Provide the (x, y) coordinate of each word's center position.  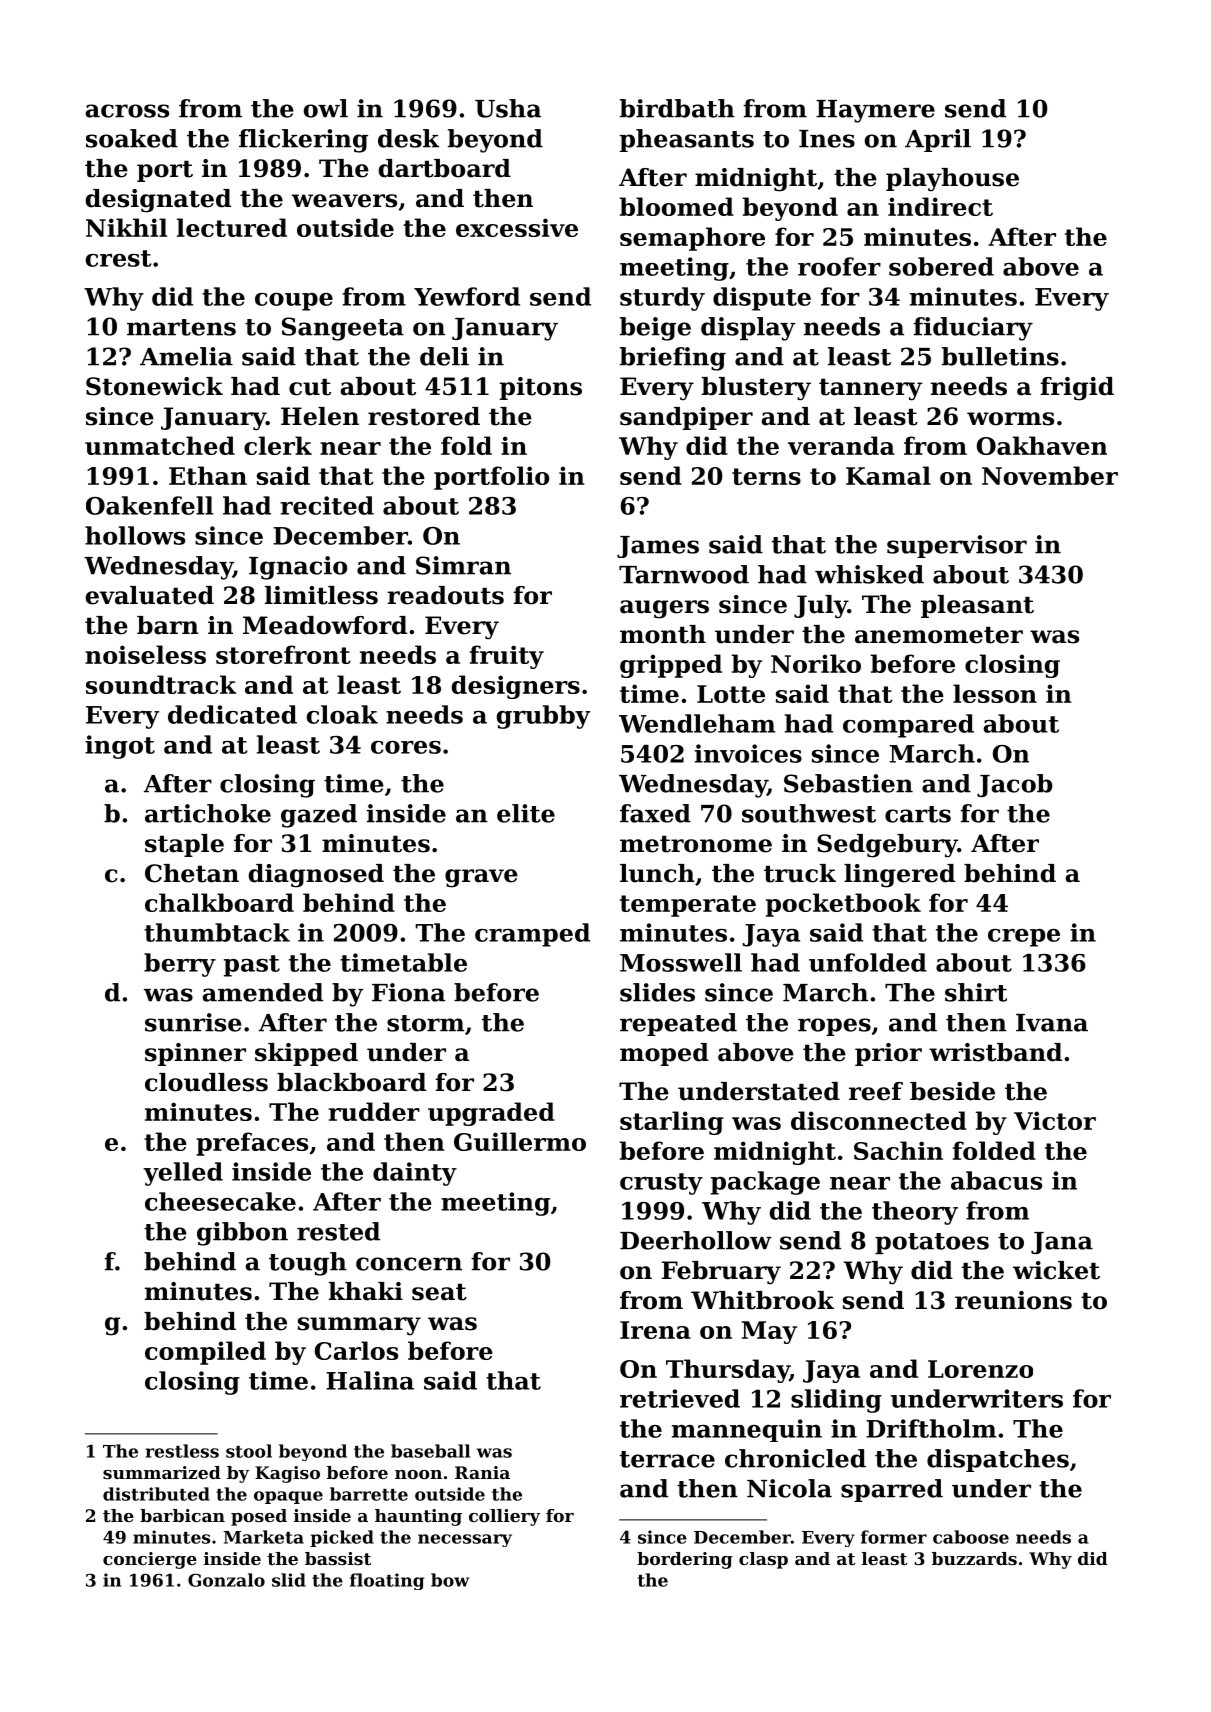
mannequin (747, 1430)
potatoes (932, 1243)
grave (481, 878)
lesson (995, 693)
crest (119, 258)
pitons (541, 388)
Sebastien (848, 783)
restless (182, 1451)
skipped (306, 1054)
